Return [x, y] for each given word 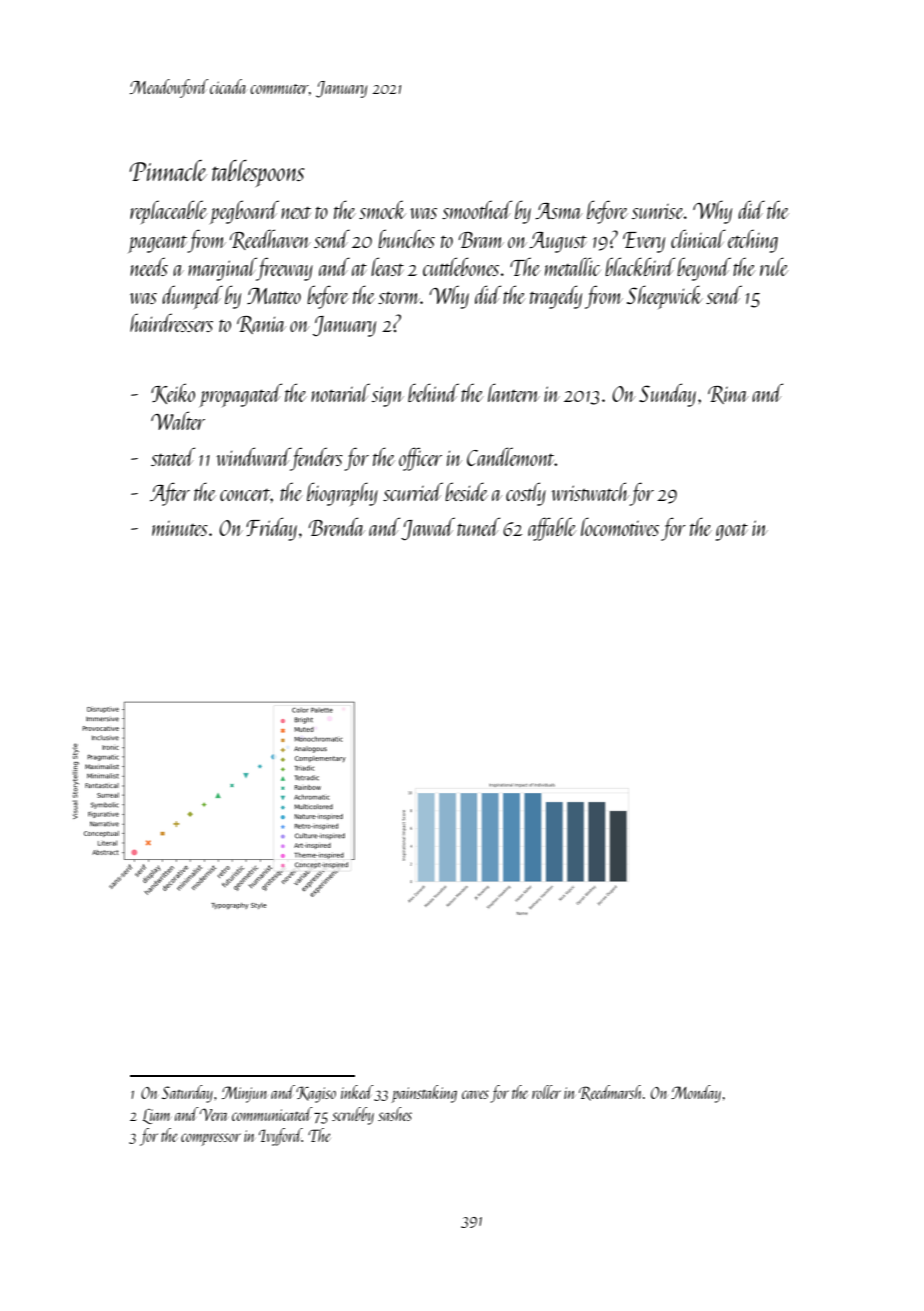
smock [382, 210]
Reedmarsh [610, 1093]
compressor [211, 1139]
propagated [241, 395]
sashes [395, 1114]
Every [644, 242]
